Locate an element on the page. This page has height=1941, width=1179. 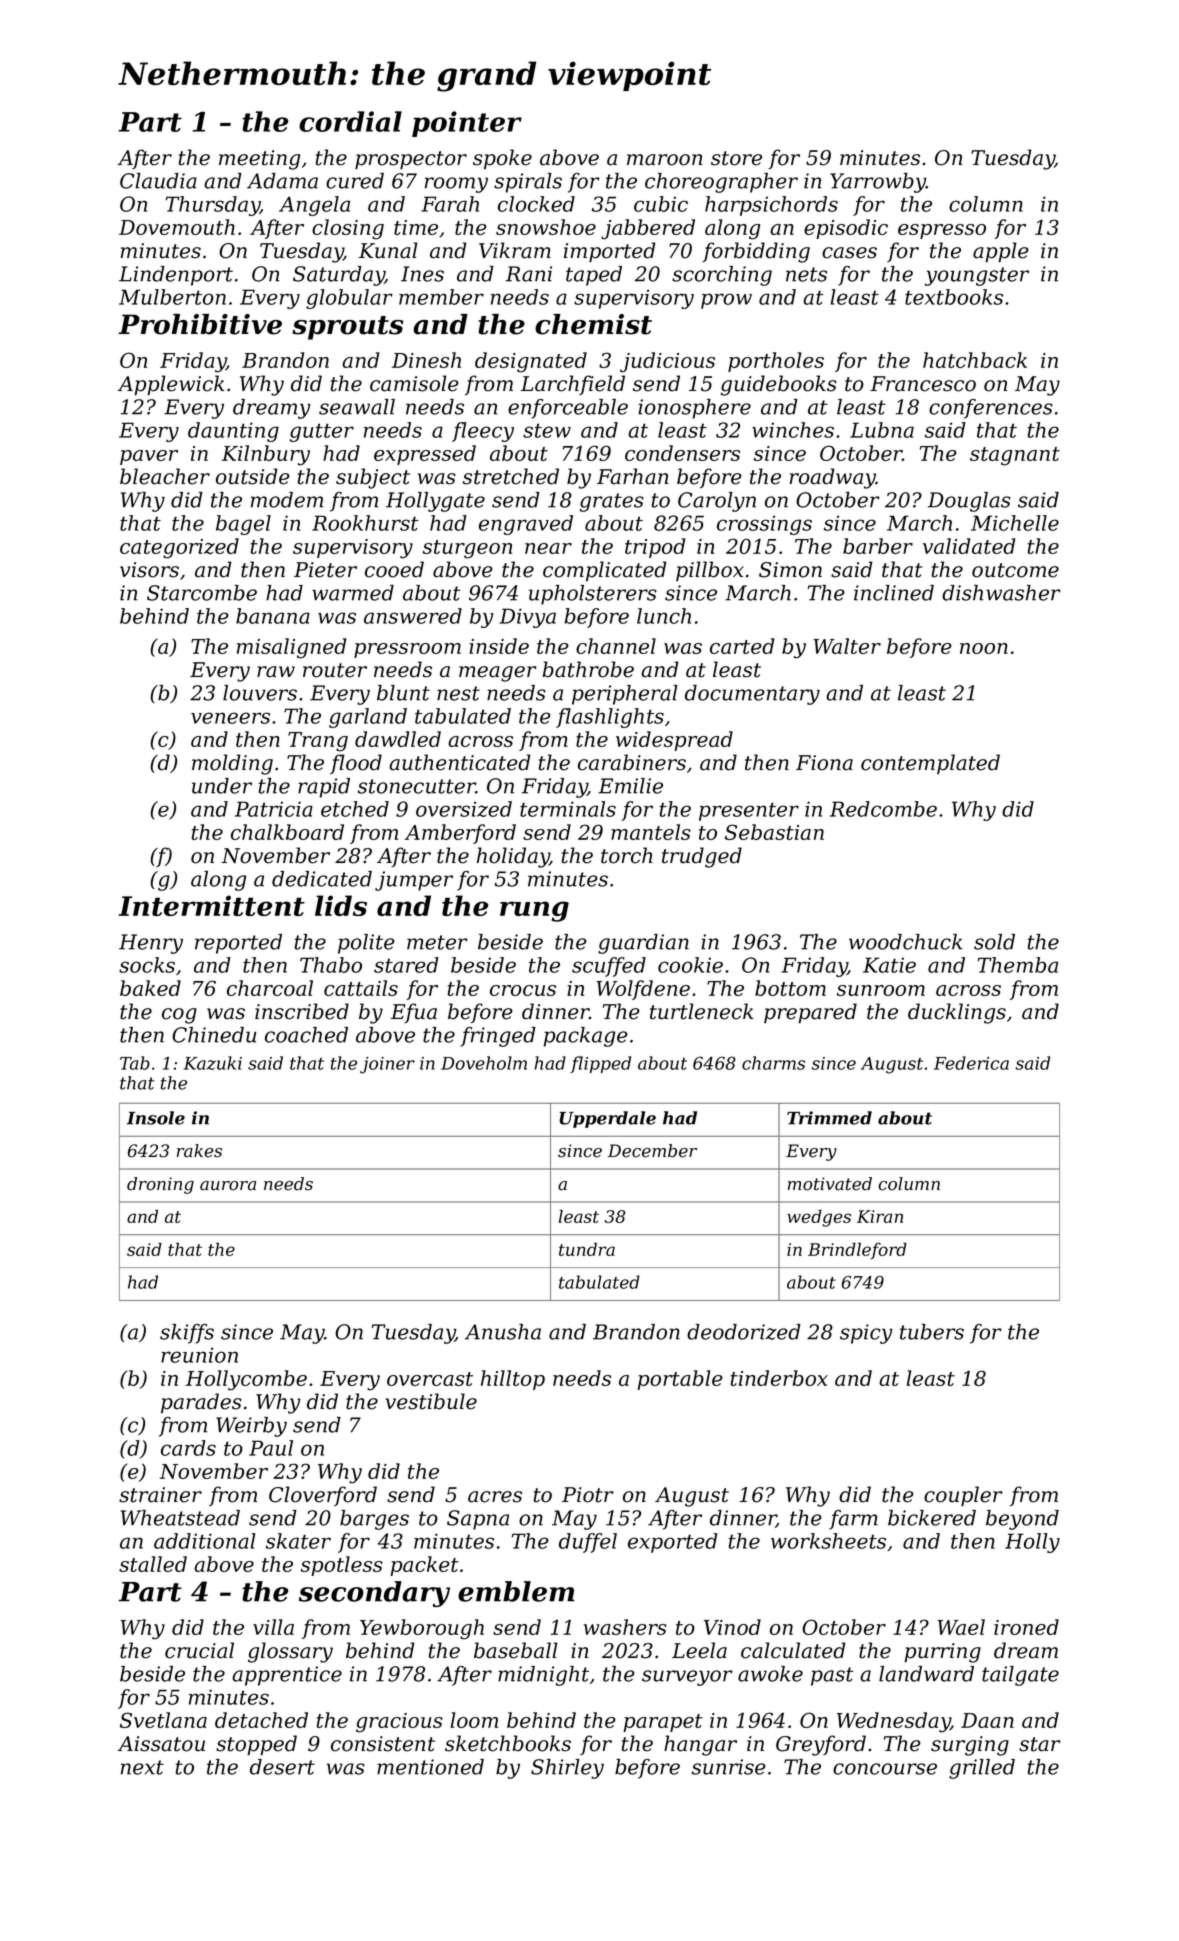
conferences is located at coordinates (991, 409).
